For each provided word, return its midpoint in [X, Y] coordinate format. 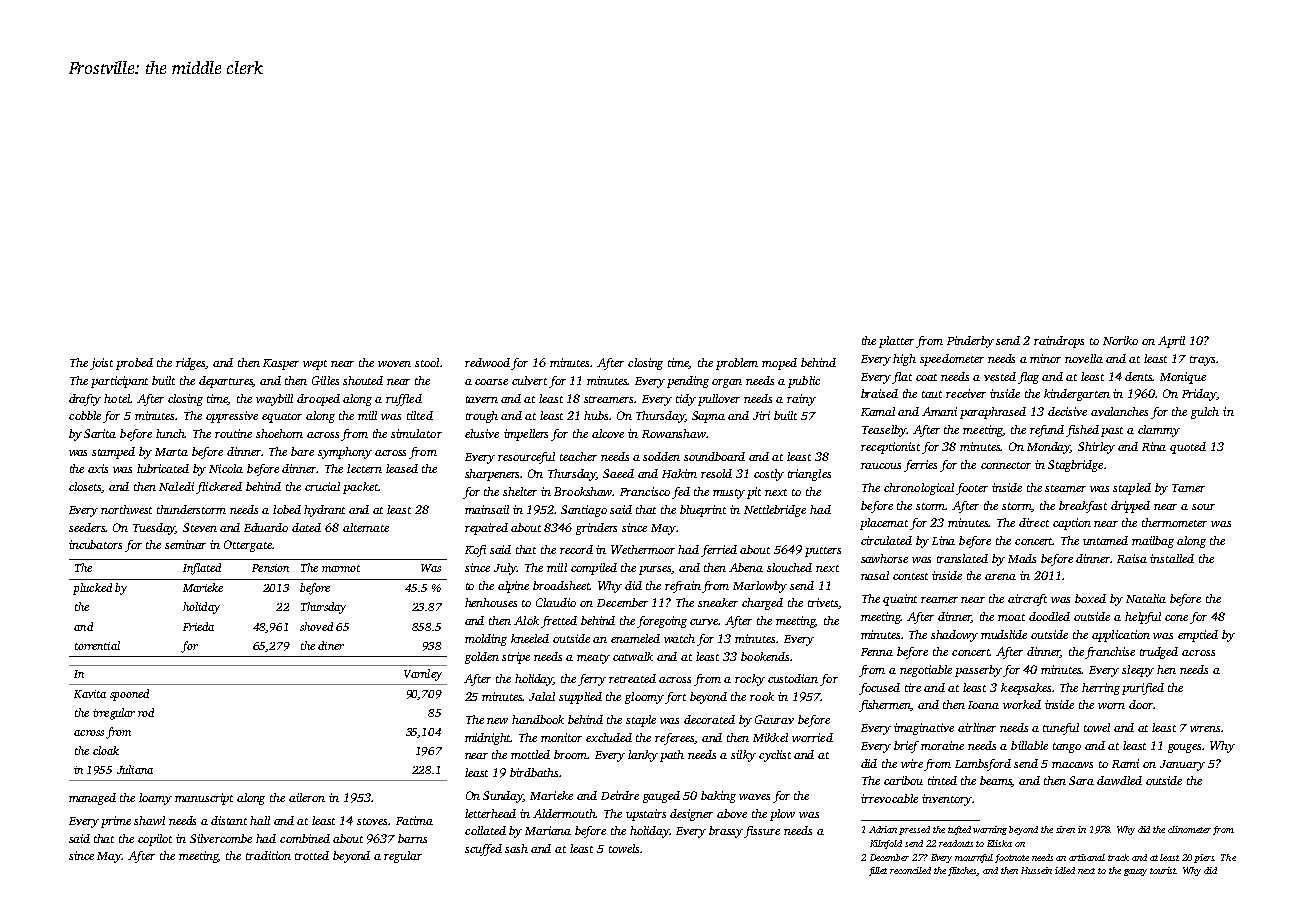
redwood [487, 362]
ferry [592, 680]
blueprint [703, 511]
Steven [200, 527]
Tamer [1188, 488]
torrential [97, 645]
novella [1084, 358]
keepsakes [1027, 689]
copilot [155, 840]
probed [134, 364]
